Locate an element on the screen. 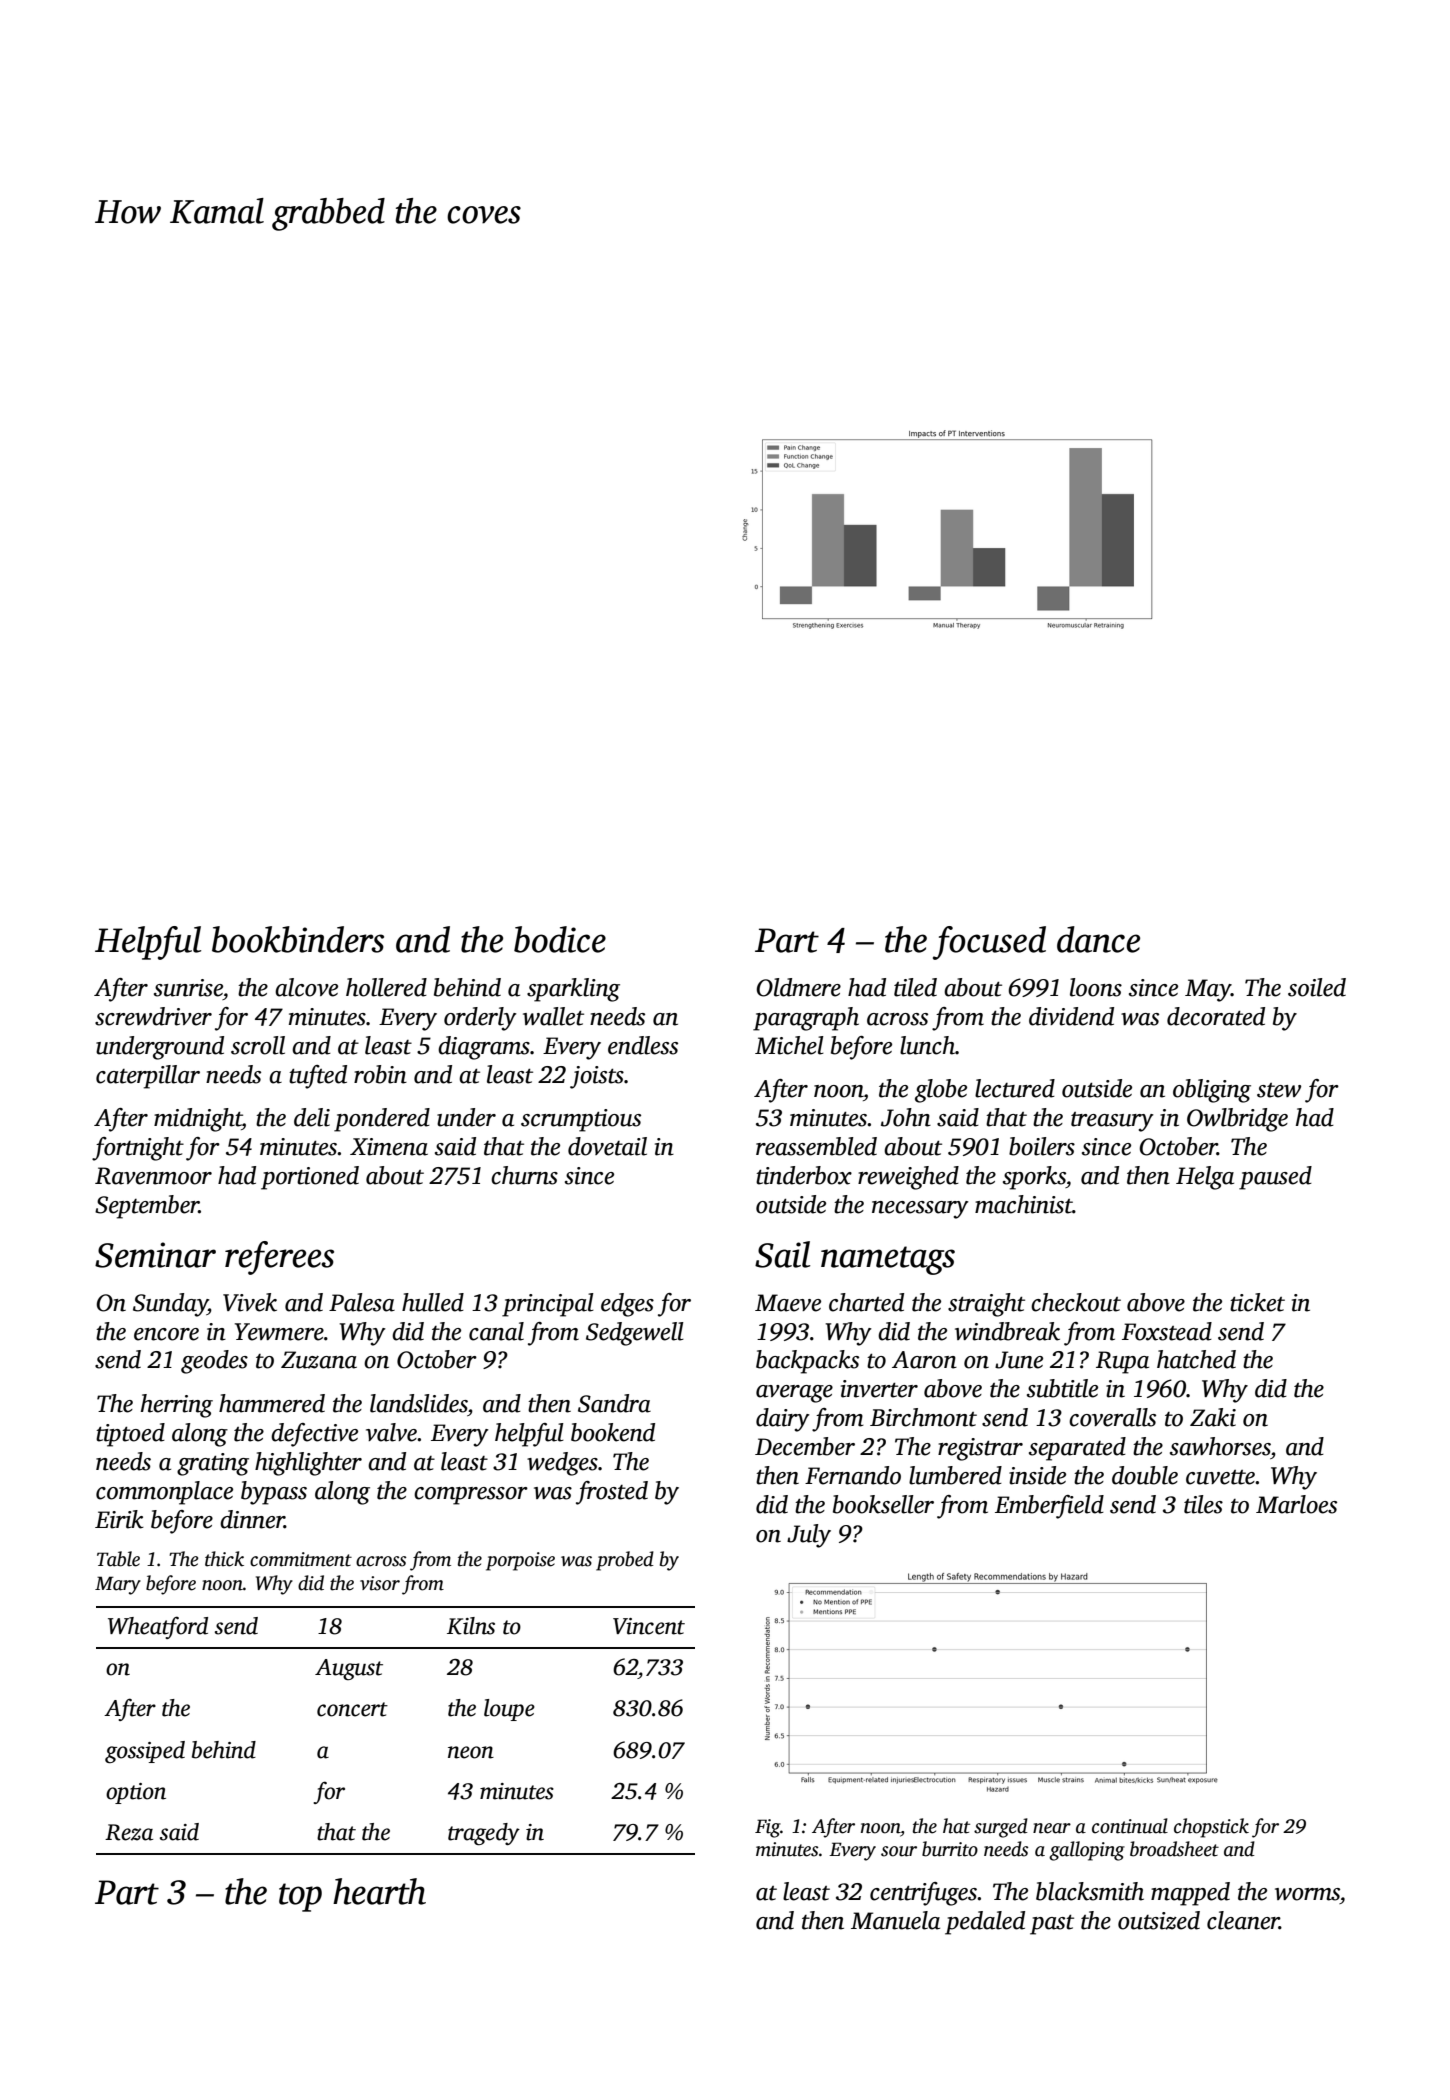  Mary is located at coordinates (118, 1585).
